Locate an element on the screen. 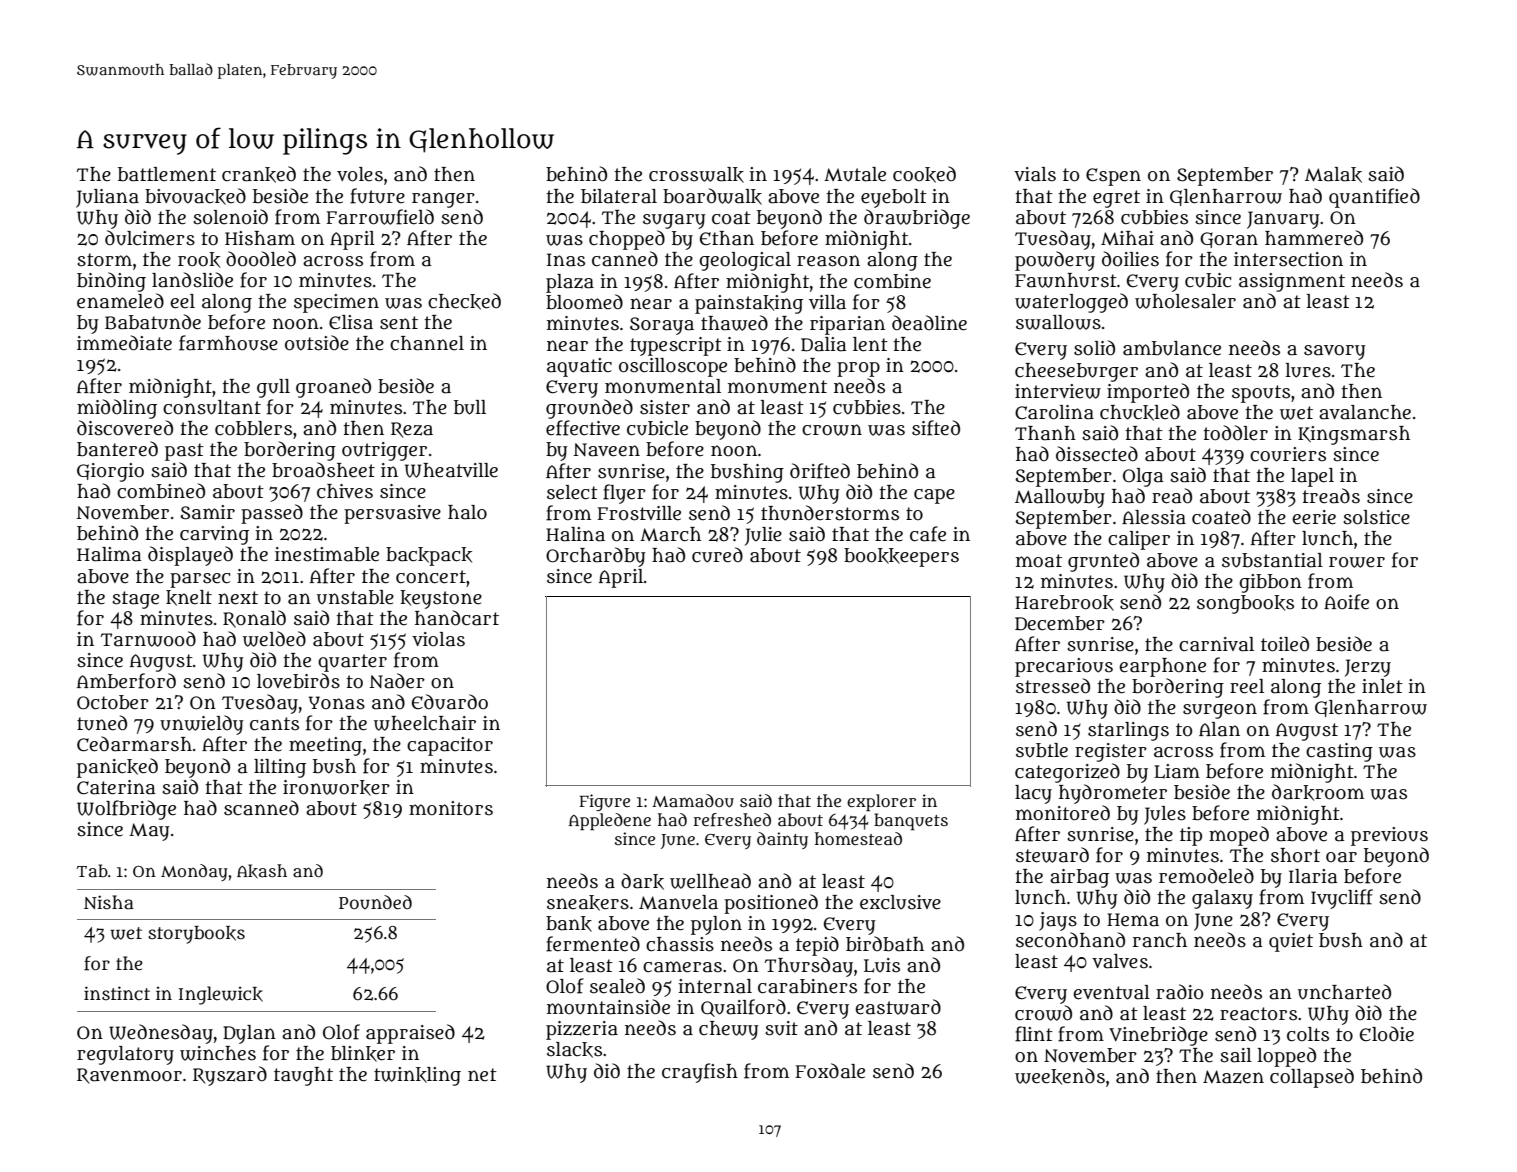 Image resolution: width=1517 pixels, height=1172 pixels. Mutale is located at coordinates (855, 174).
